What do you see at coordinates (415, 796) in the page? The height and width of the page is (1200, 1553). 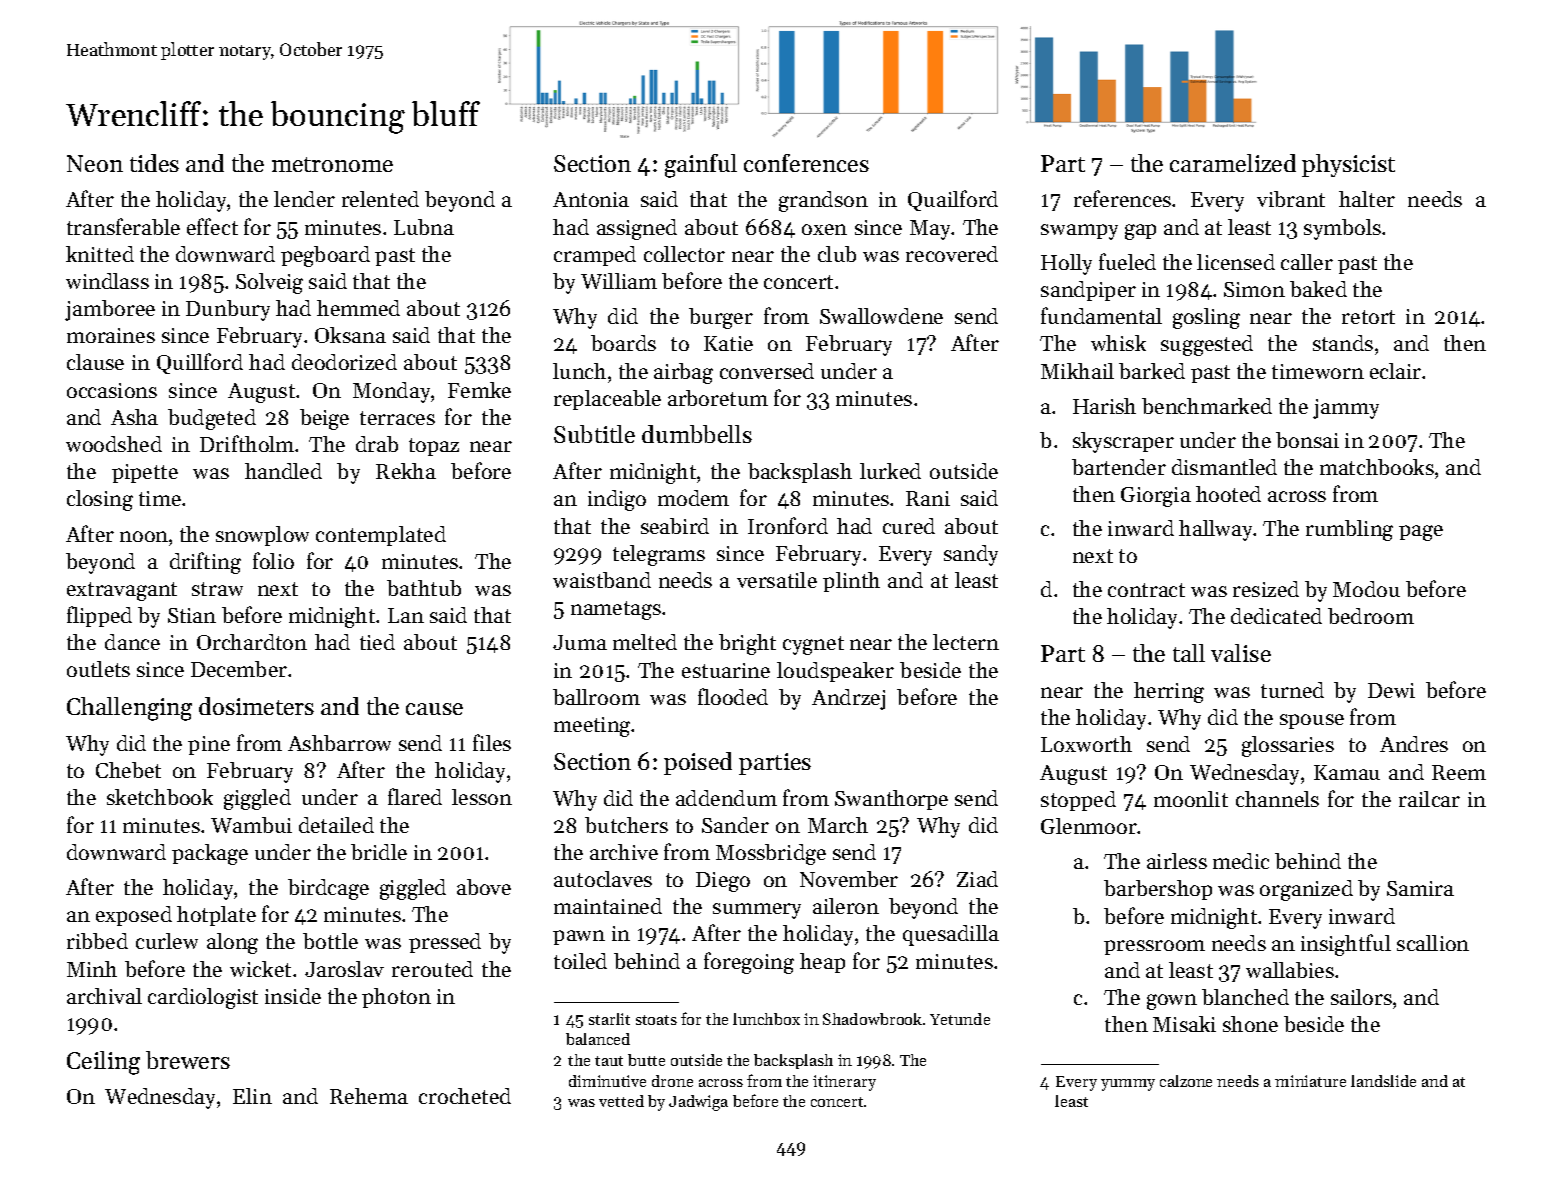 I see `flared` at bounding box center [415, 796].
